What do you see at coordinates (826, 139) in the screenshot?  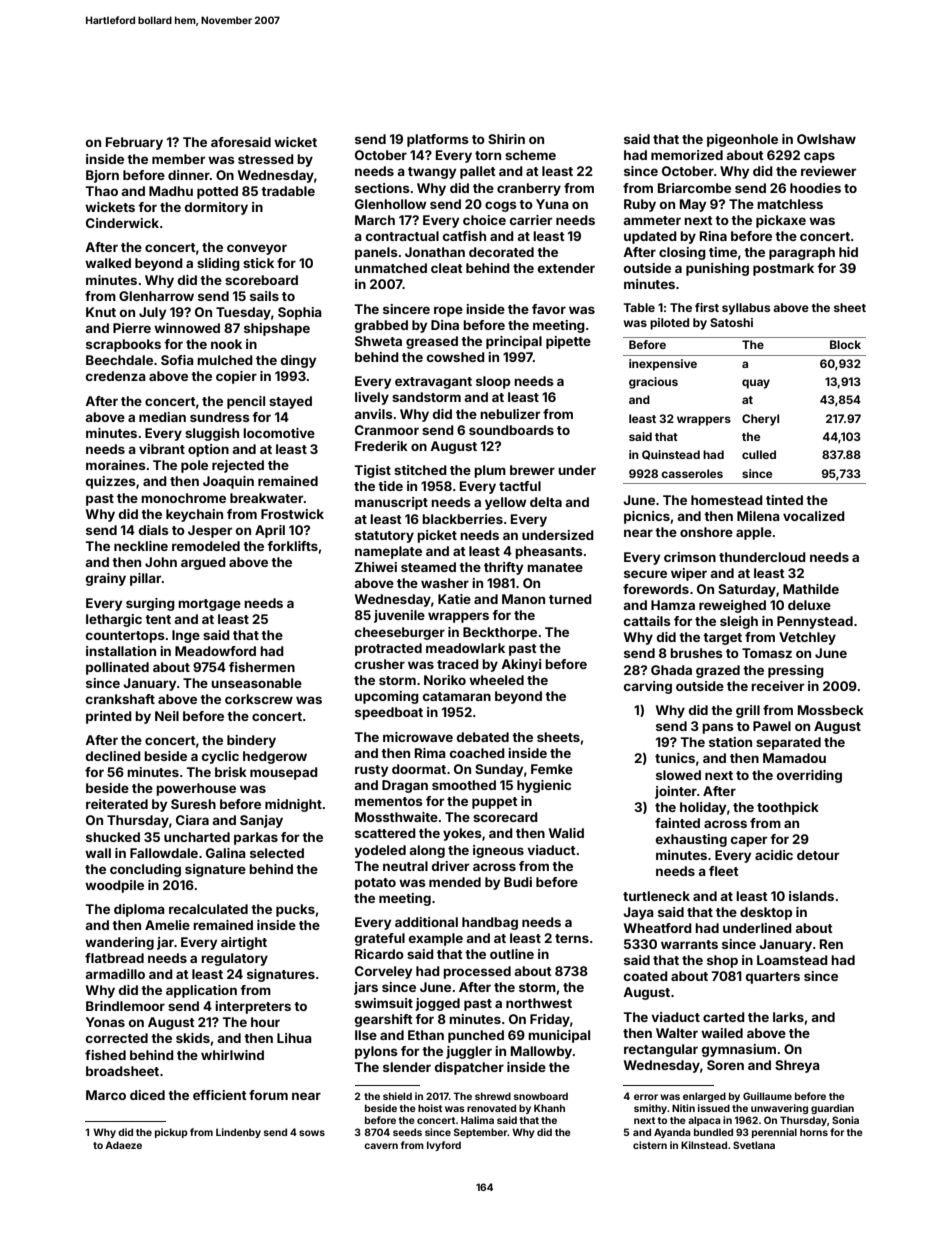 I see `Owlshaw` at bounding box center [826, 139].
